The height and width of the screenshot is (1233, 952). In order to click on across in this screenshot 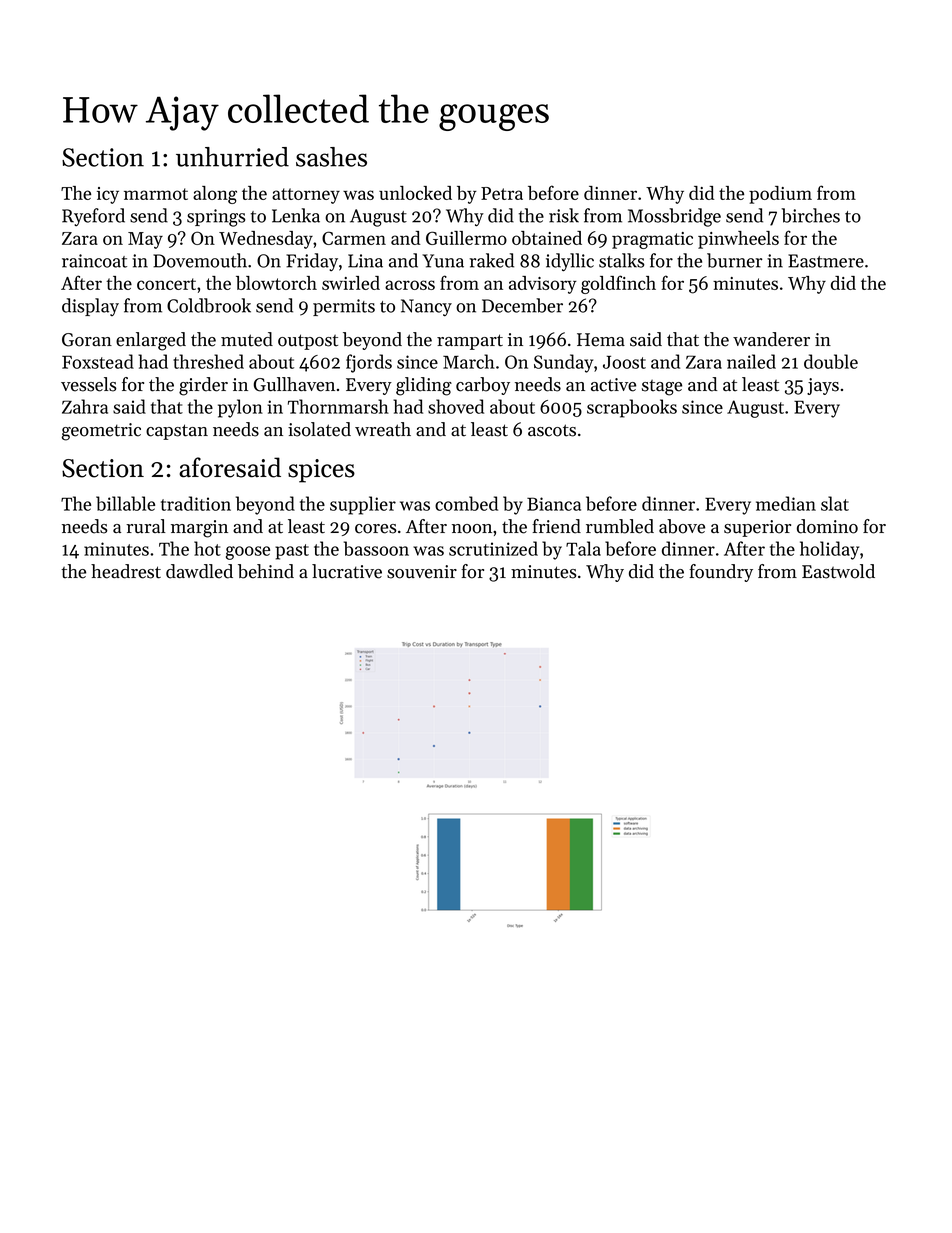, I will do `click(410, 285)`.
